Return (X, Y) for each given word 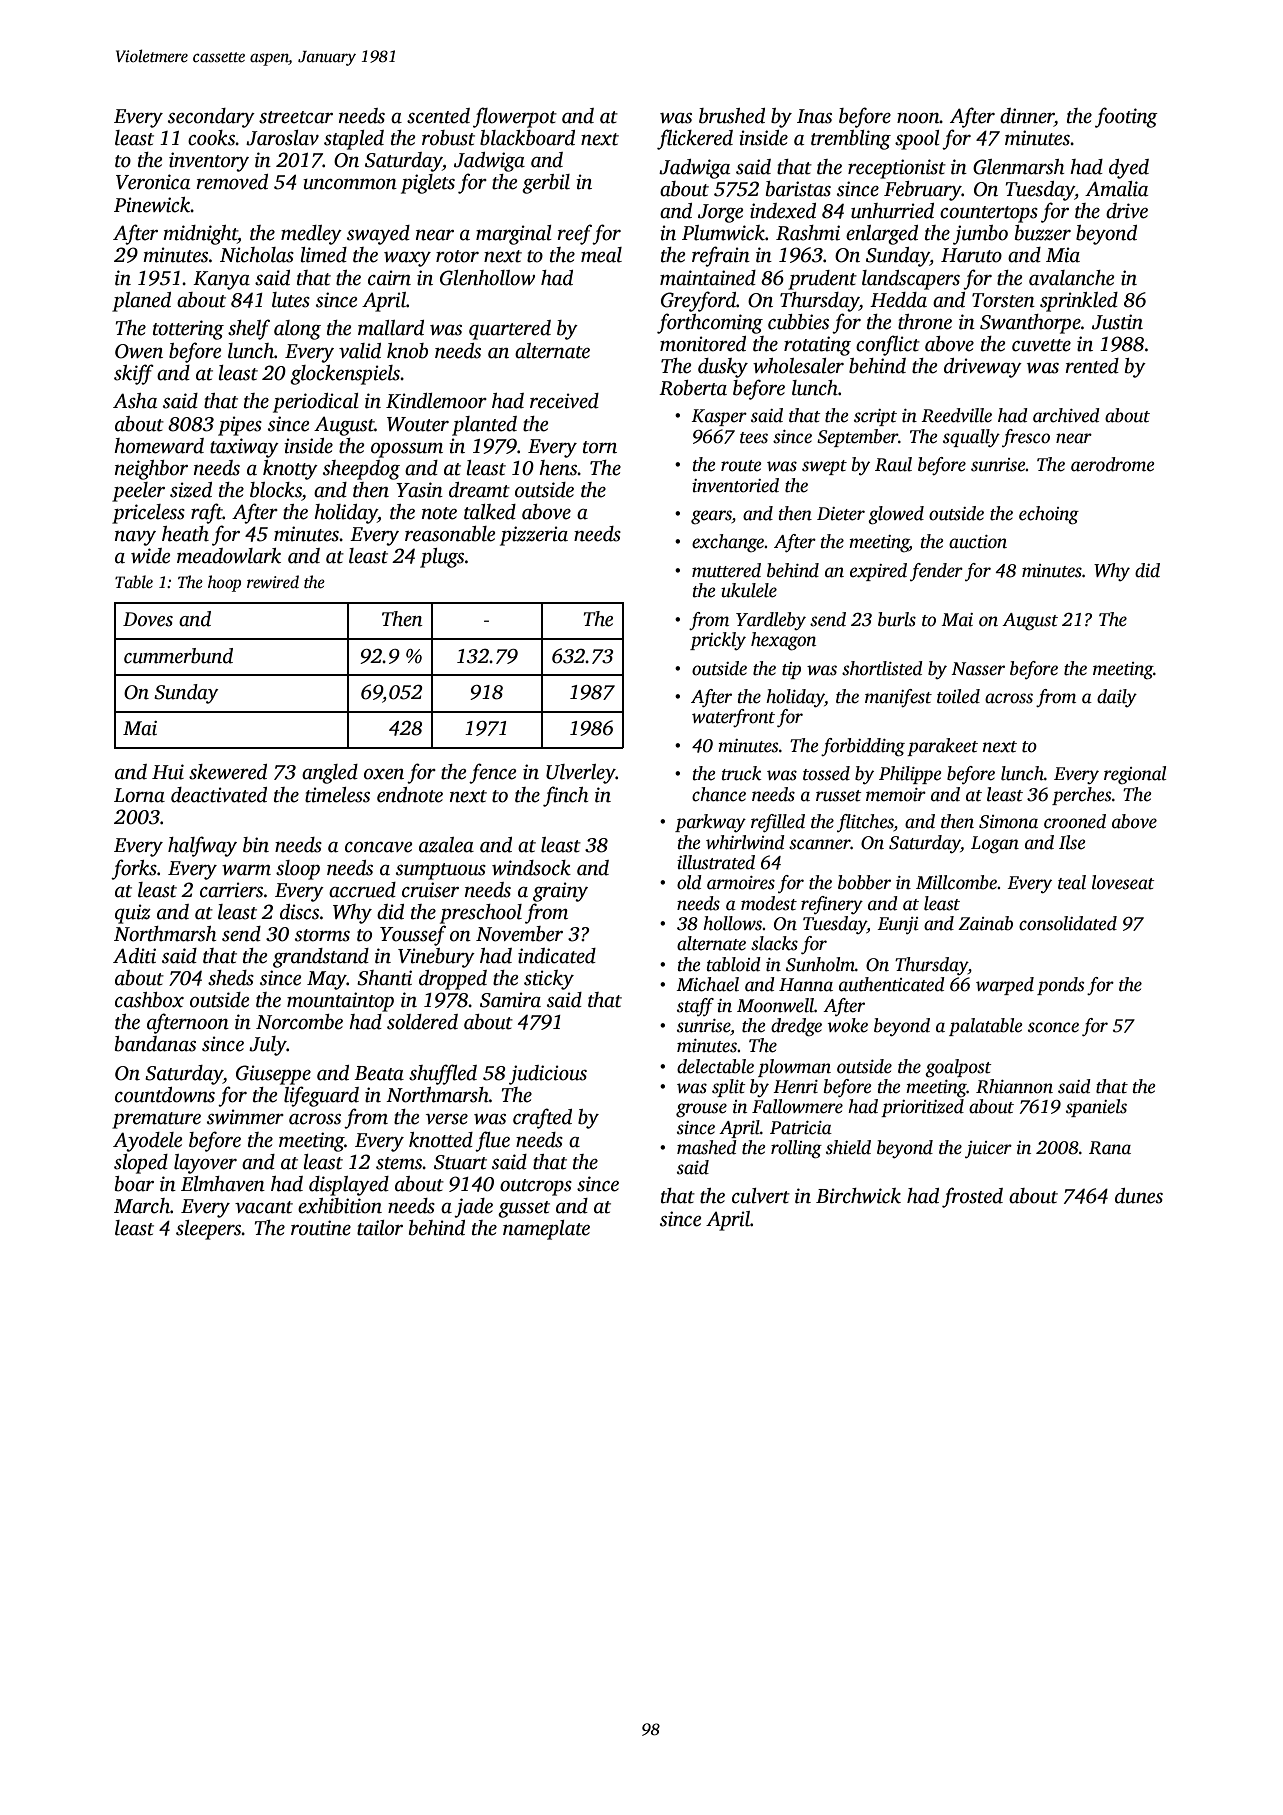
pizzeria (534, 536)
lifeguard (321, 1096)
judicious (548, 1075)
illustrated (716, 862)
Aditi (134, 956)
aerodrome (1113, 464)
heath (185, 534)
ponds (1060, 986)
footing (1126, 117)
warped (1005, 986)
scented (438, 116)
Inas (814, 116)
